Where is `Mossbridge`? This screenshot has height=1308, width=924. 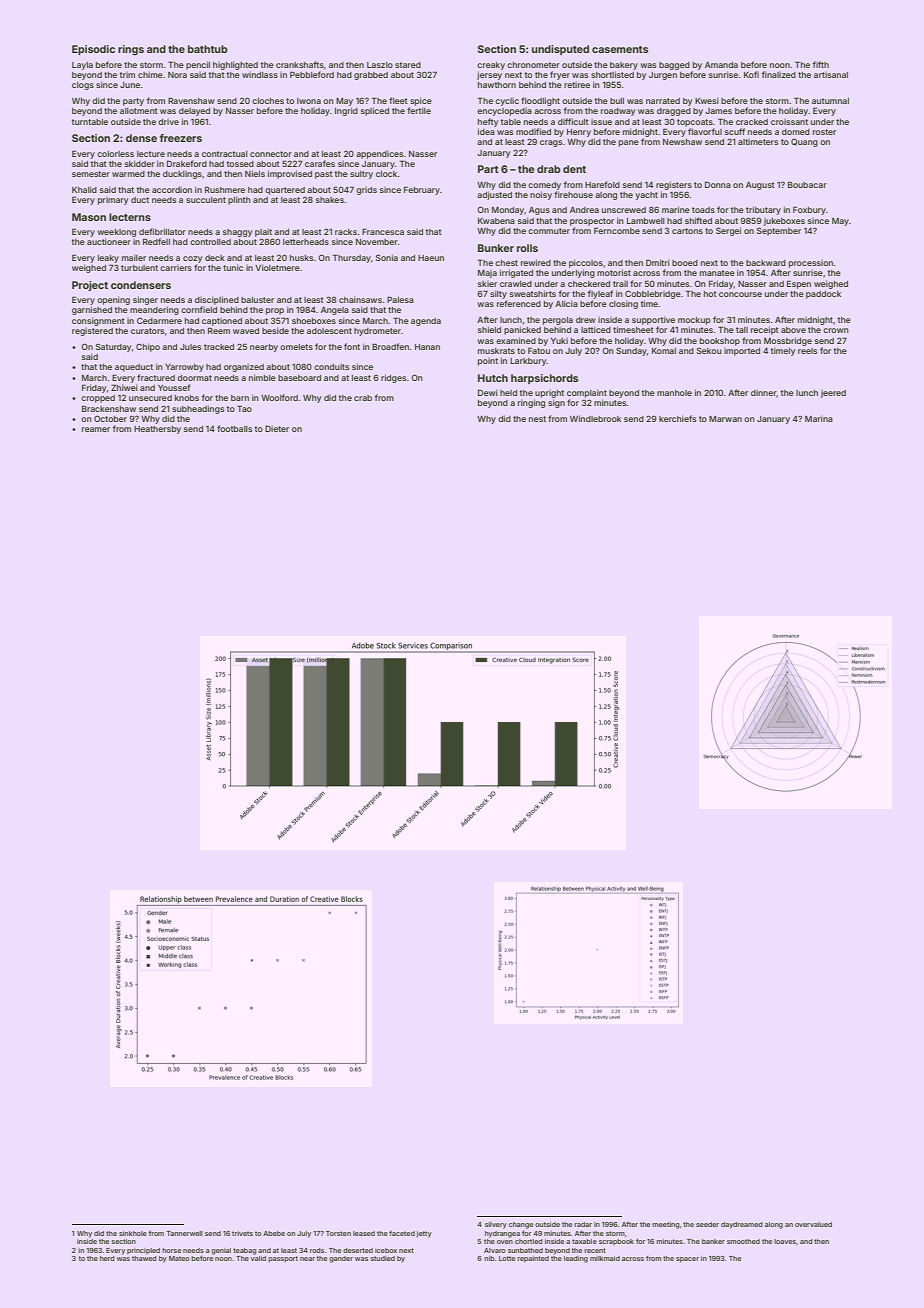
Mossbridge is located at coordinates (788, 341).
